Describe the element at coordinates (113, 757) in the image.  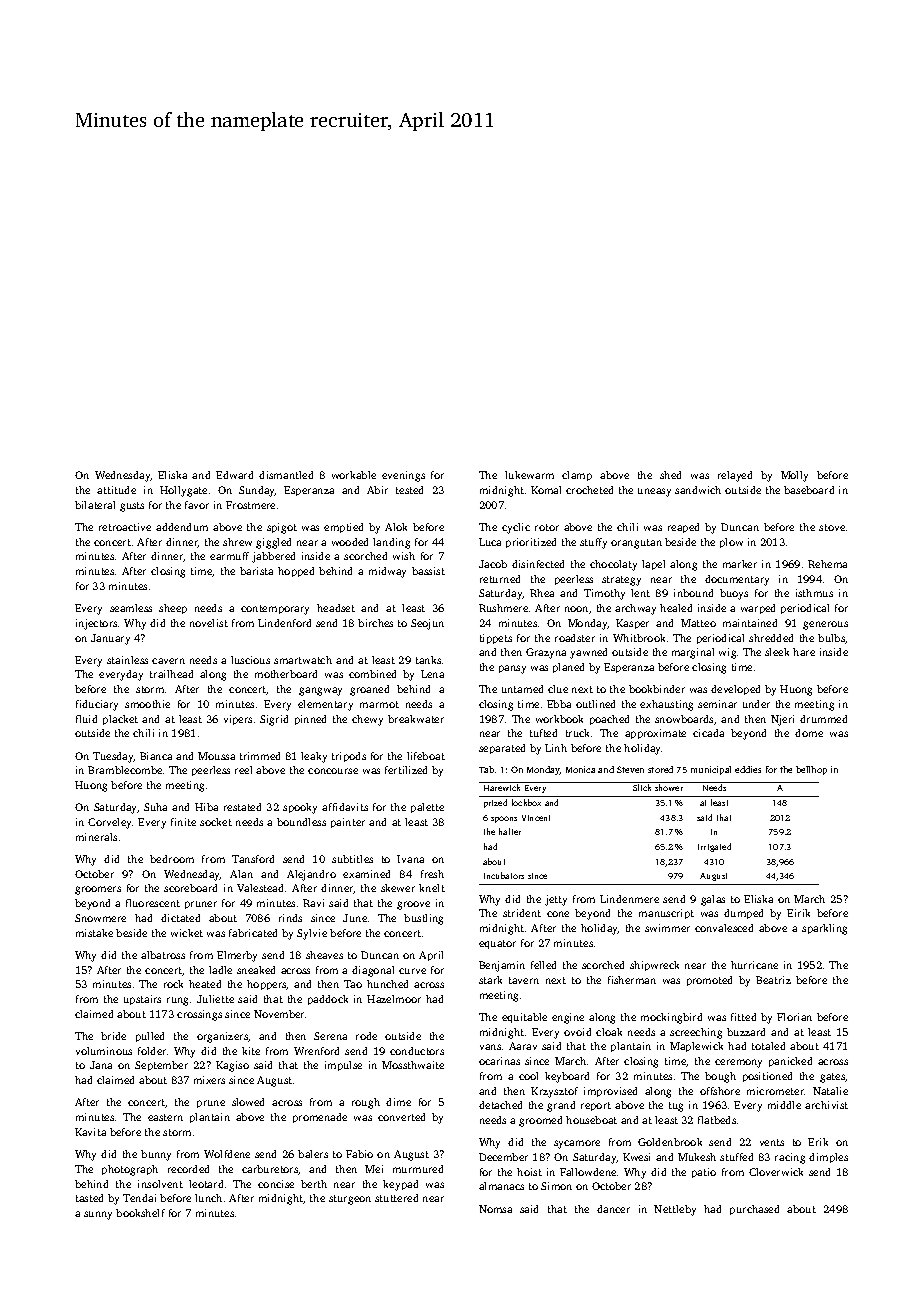
I see `Tuesday` at that location.
